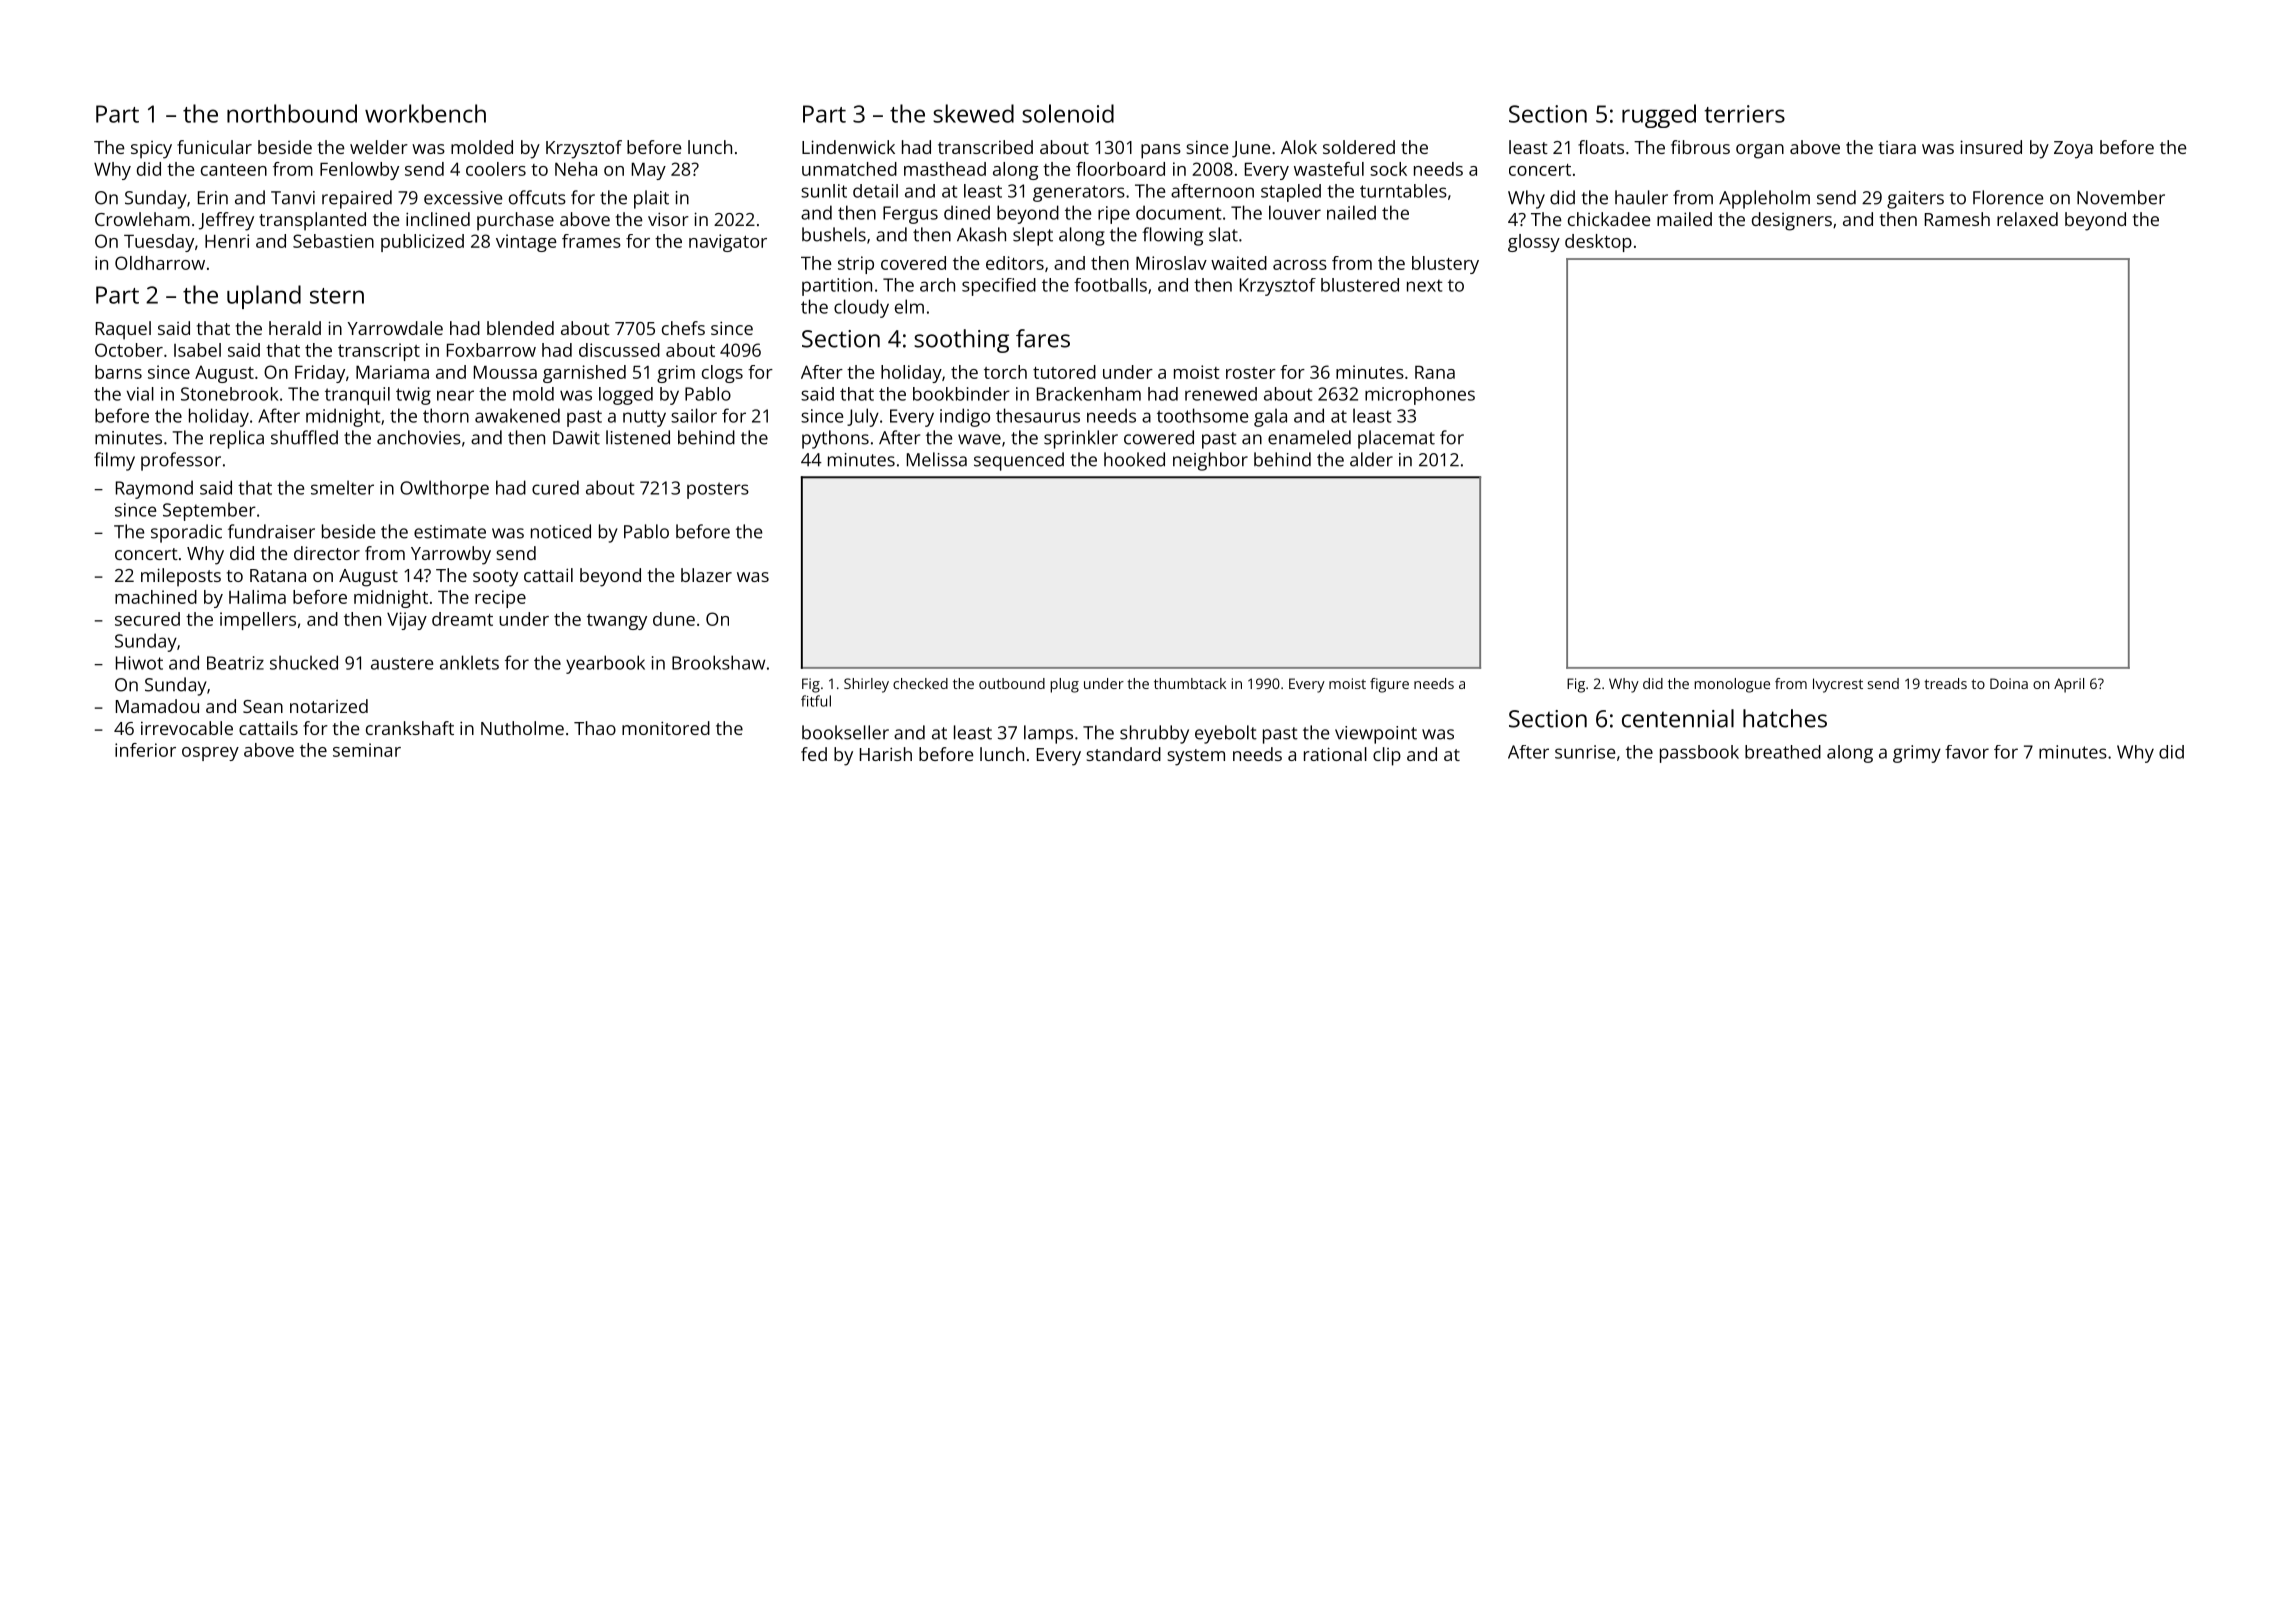 The width and height of the screenshot is (2282, 1614). Describe the element at coordinates (2073, 150) in the screenshot. I see `Zoya` at that location.
